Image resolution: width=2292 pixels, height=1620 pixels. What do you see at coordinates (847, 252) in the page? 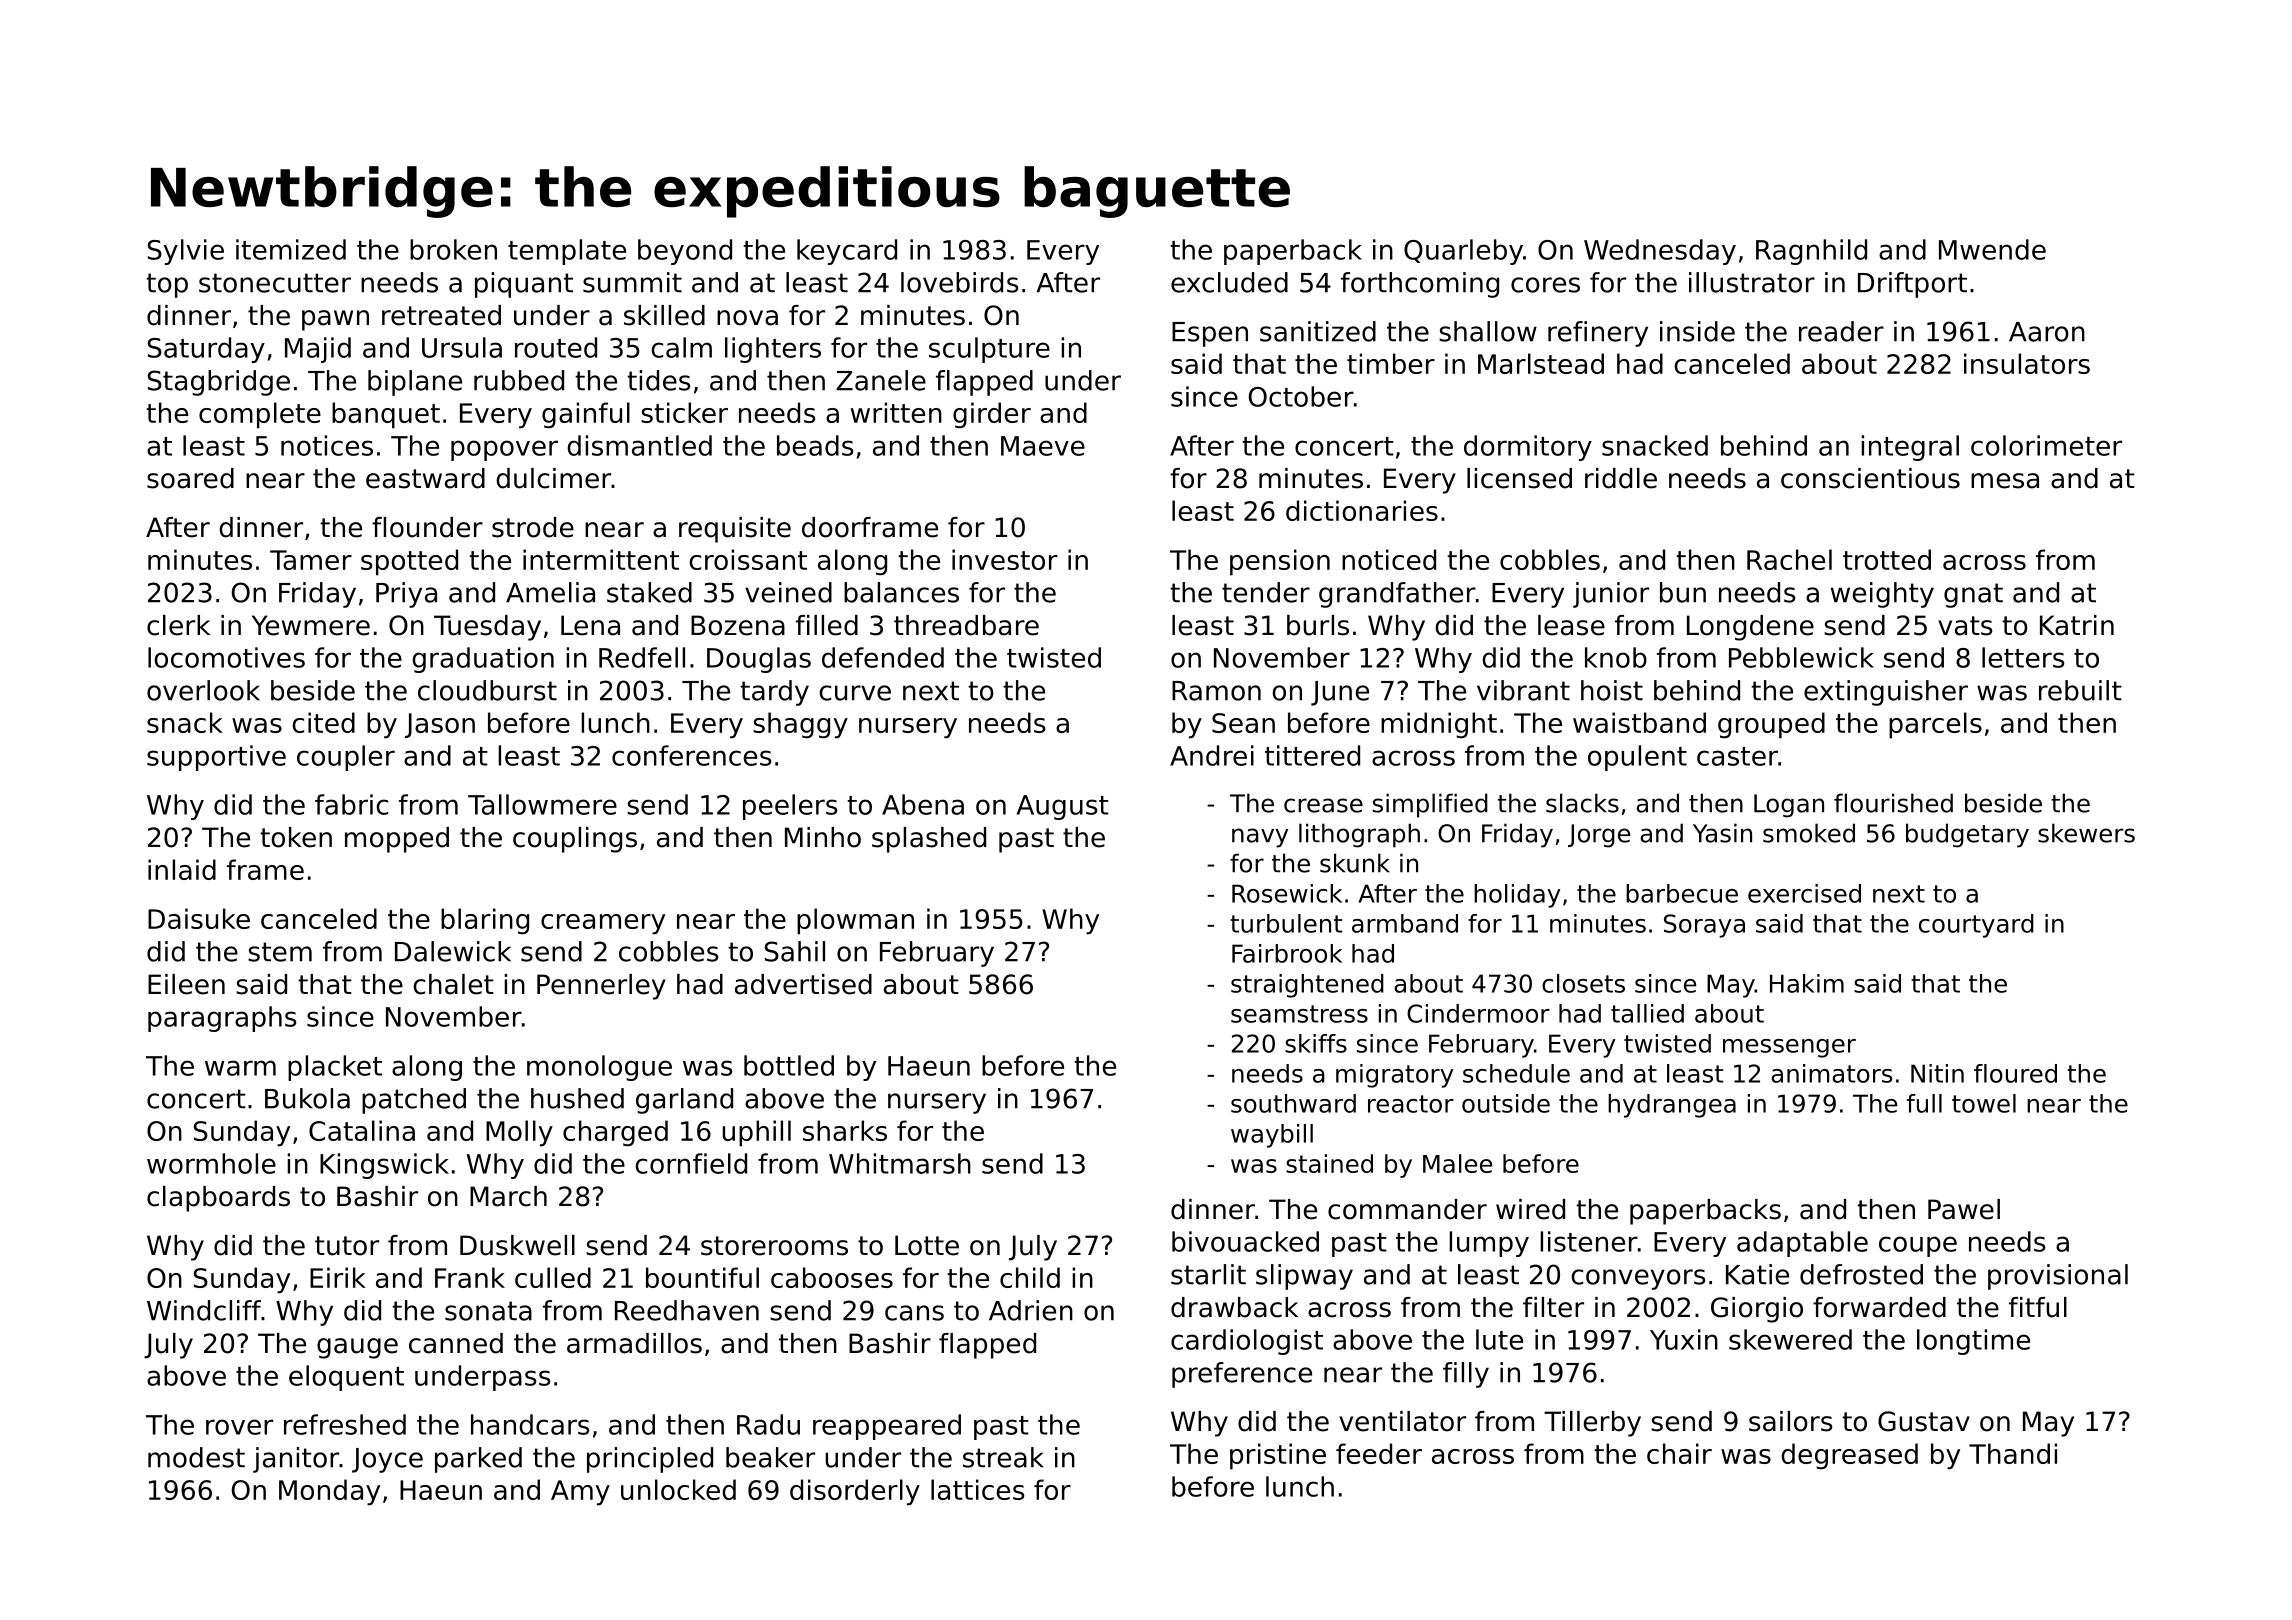
I see `keycard` at bounding box center [847, 252].
